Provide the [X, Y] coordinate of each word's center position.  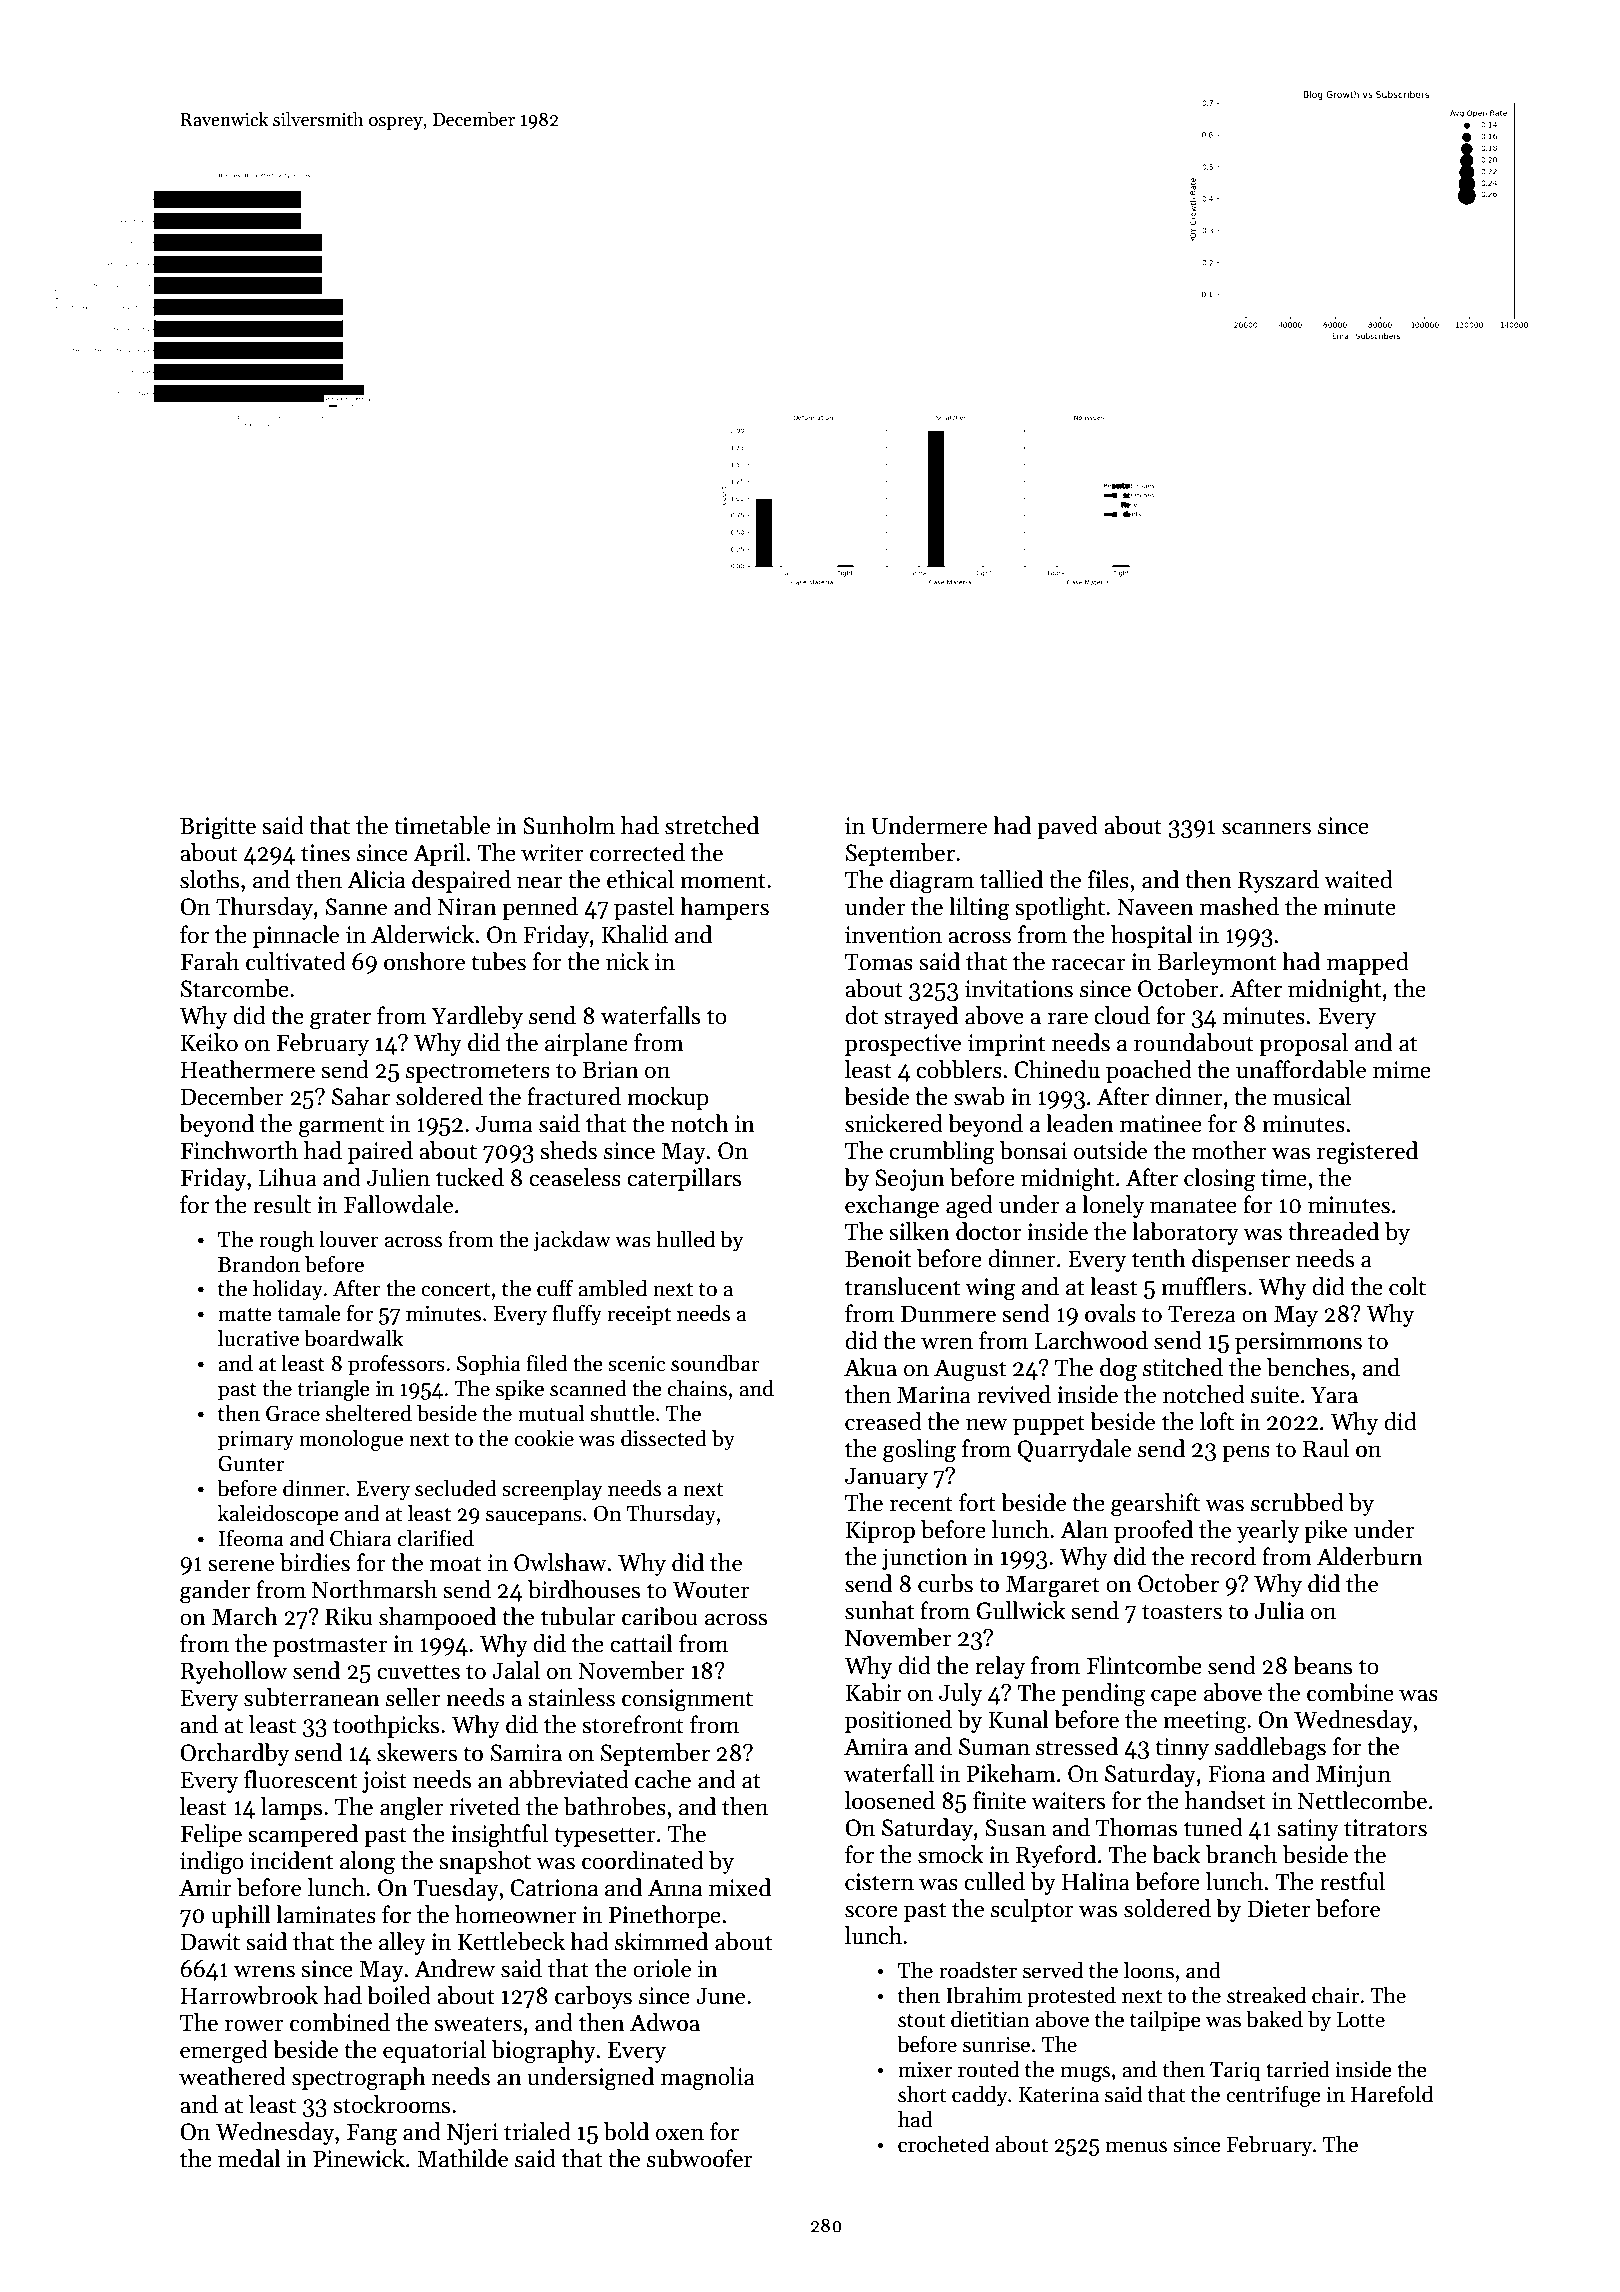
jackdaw [572, 1241]
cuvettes [418, 1672]
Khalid [635, 934]
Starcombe [235, 988]
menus [1136, 2147]
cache [663, 1779]
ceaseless [575, 1177]
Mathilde [462, 2158]
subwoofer [700, 2158]
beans [1322, 1665]
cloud [1122, 1015]
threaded [1333, 1231]
